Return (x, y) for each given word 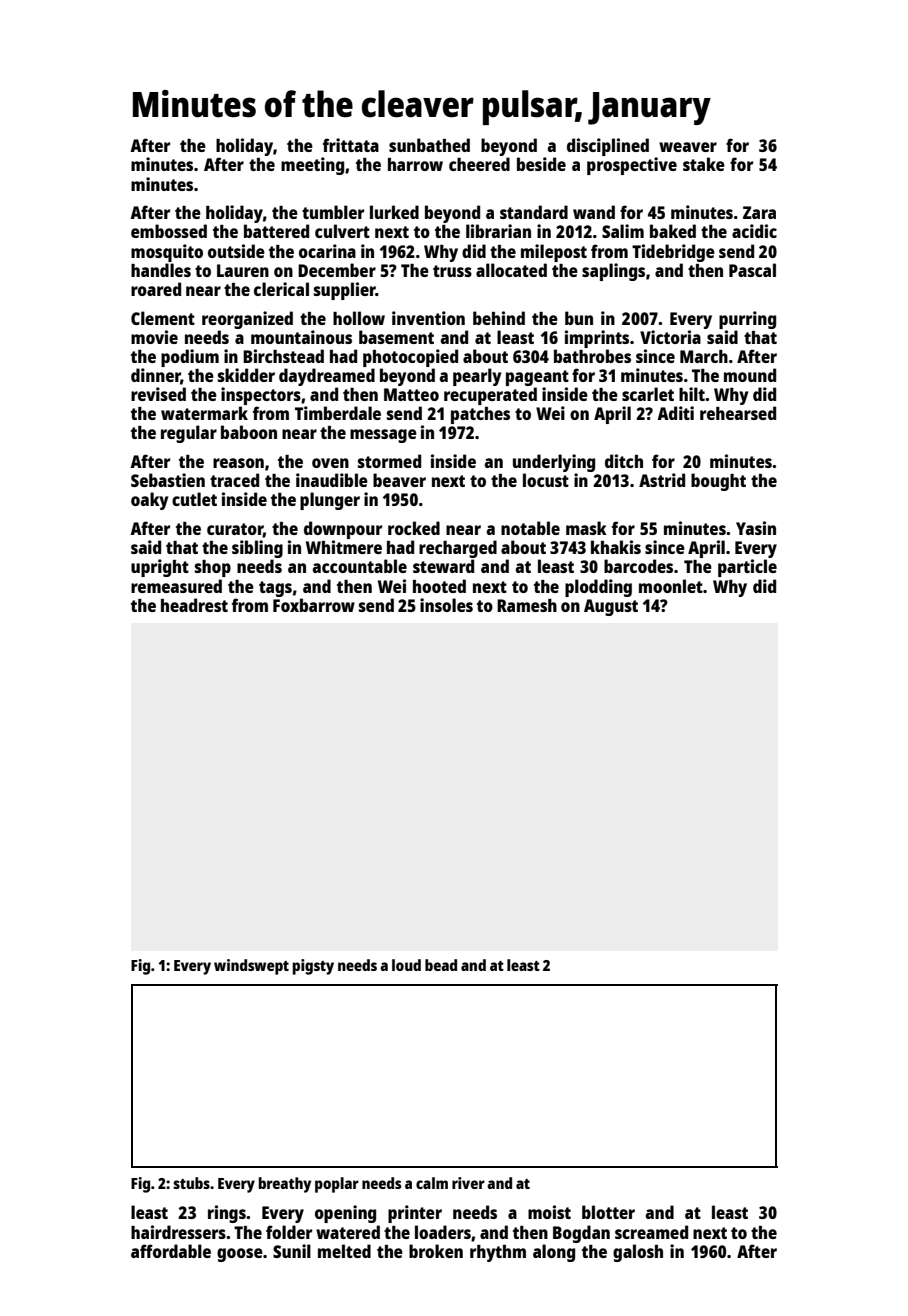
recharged (458, 549)
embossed (169, 231)
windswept (251, 967)
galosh (638, 1253)
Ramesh (527, 605)
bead (441, 965)
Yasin (756, 528)
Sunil (292, 1251)
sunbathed (429, 145)
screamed (651, 1232)
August (611, 607)
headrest (194, 605)
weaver (688, 147)
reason (238, 463)
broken (436, 1251)
